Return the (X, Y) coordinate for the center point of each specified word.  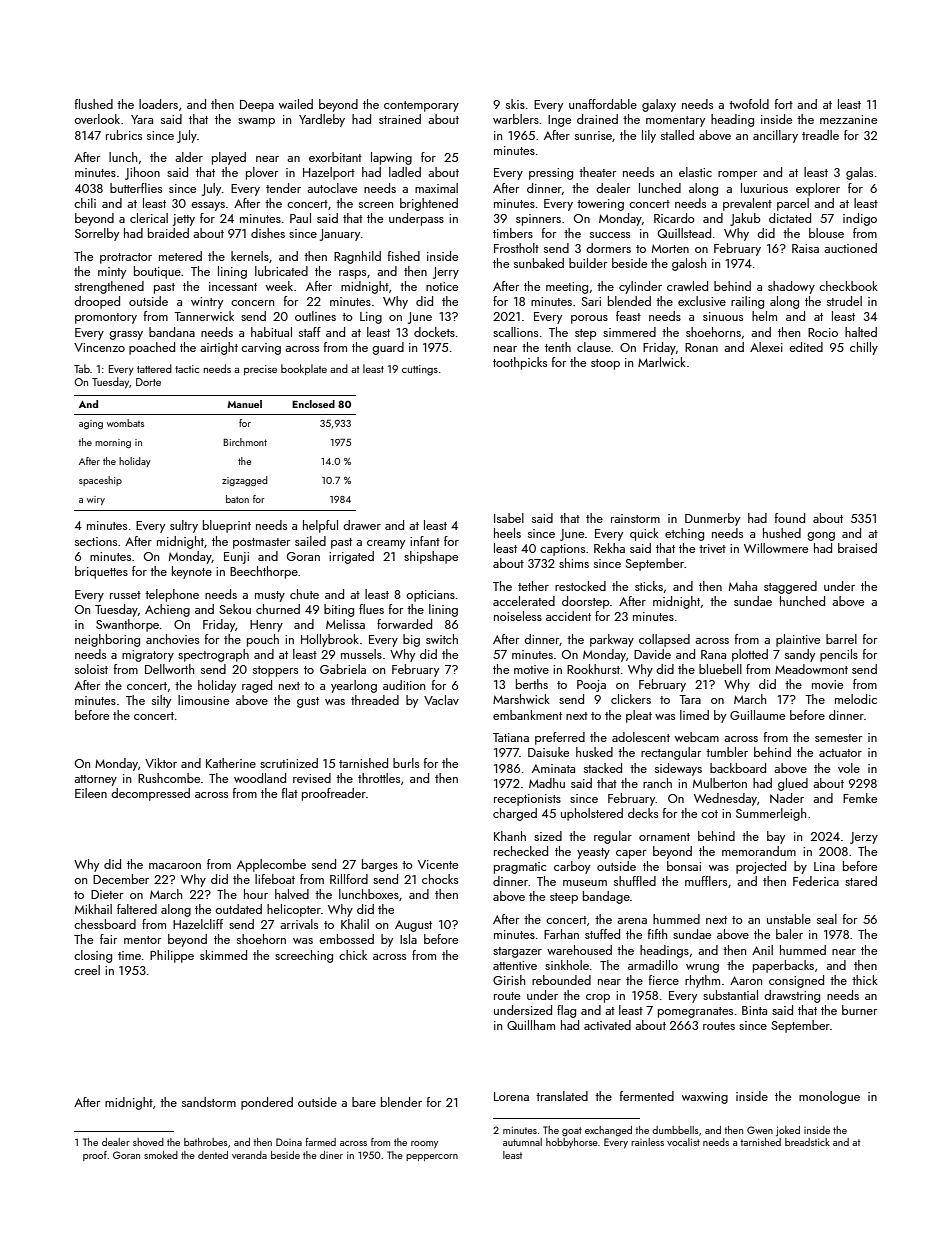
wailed (296, 104)
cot (709, 814)
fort (784, 104)
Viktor (161, 763)
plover (262, 173)
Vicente (438, 864)
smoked (161, 1155)
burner (859, 1010)
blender (401, 1102)
